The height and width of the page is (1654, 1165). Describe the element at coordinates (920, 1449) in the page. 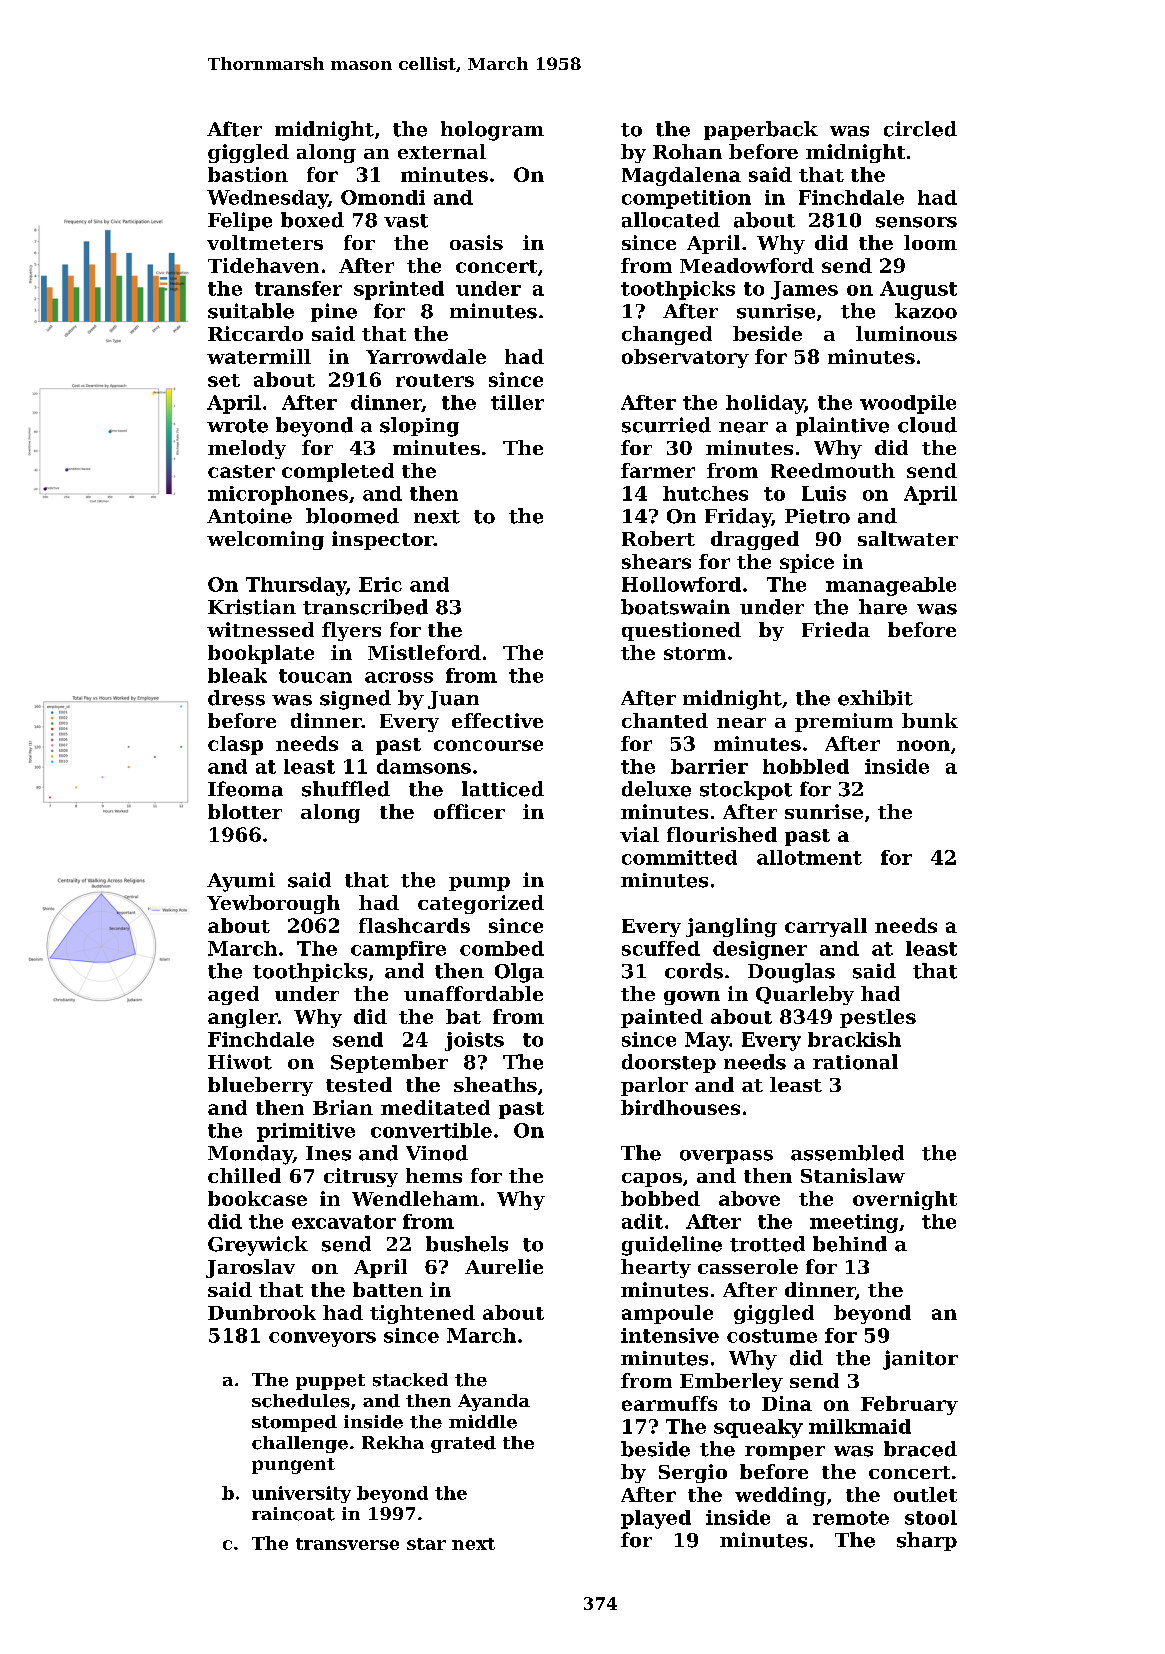

I see `braced` at that location.
